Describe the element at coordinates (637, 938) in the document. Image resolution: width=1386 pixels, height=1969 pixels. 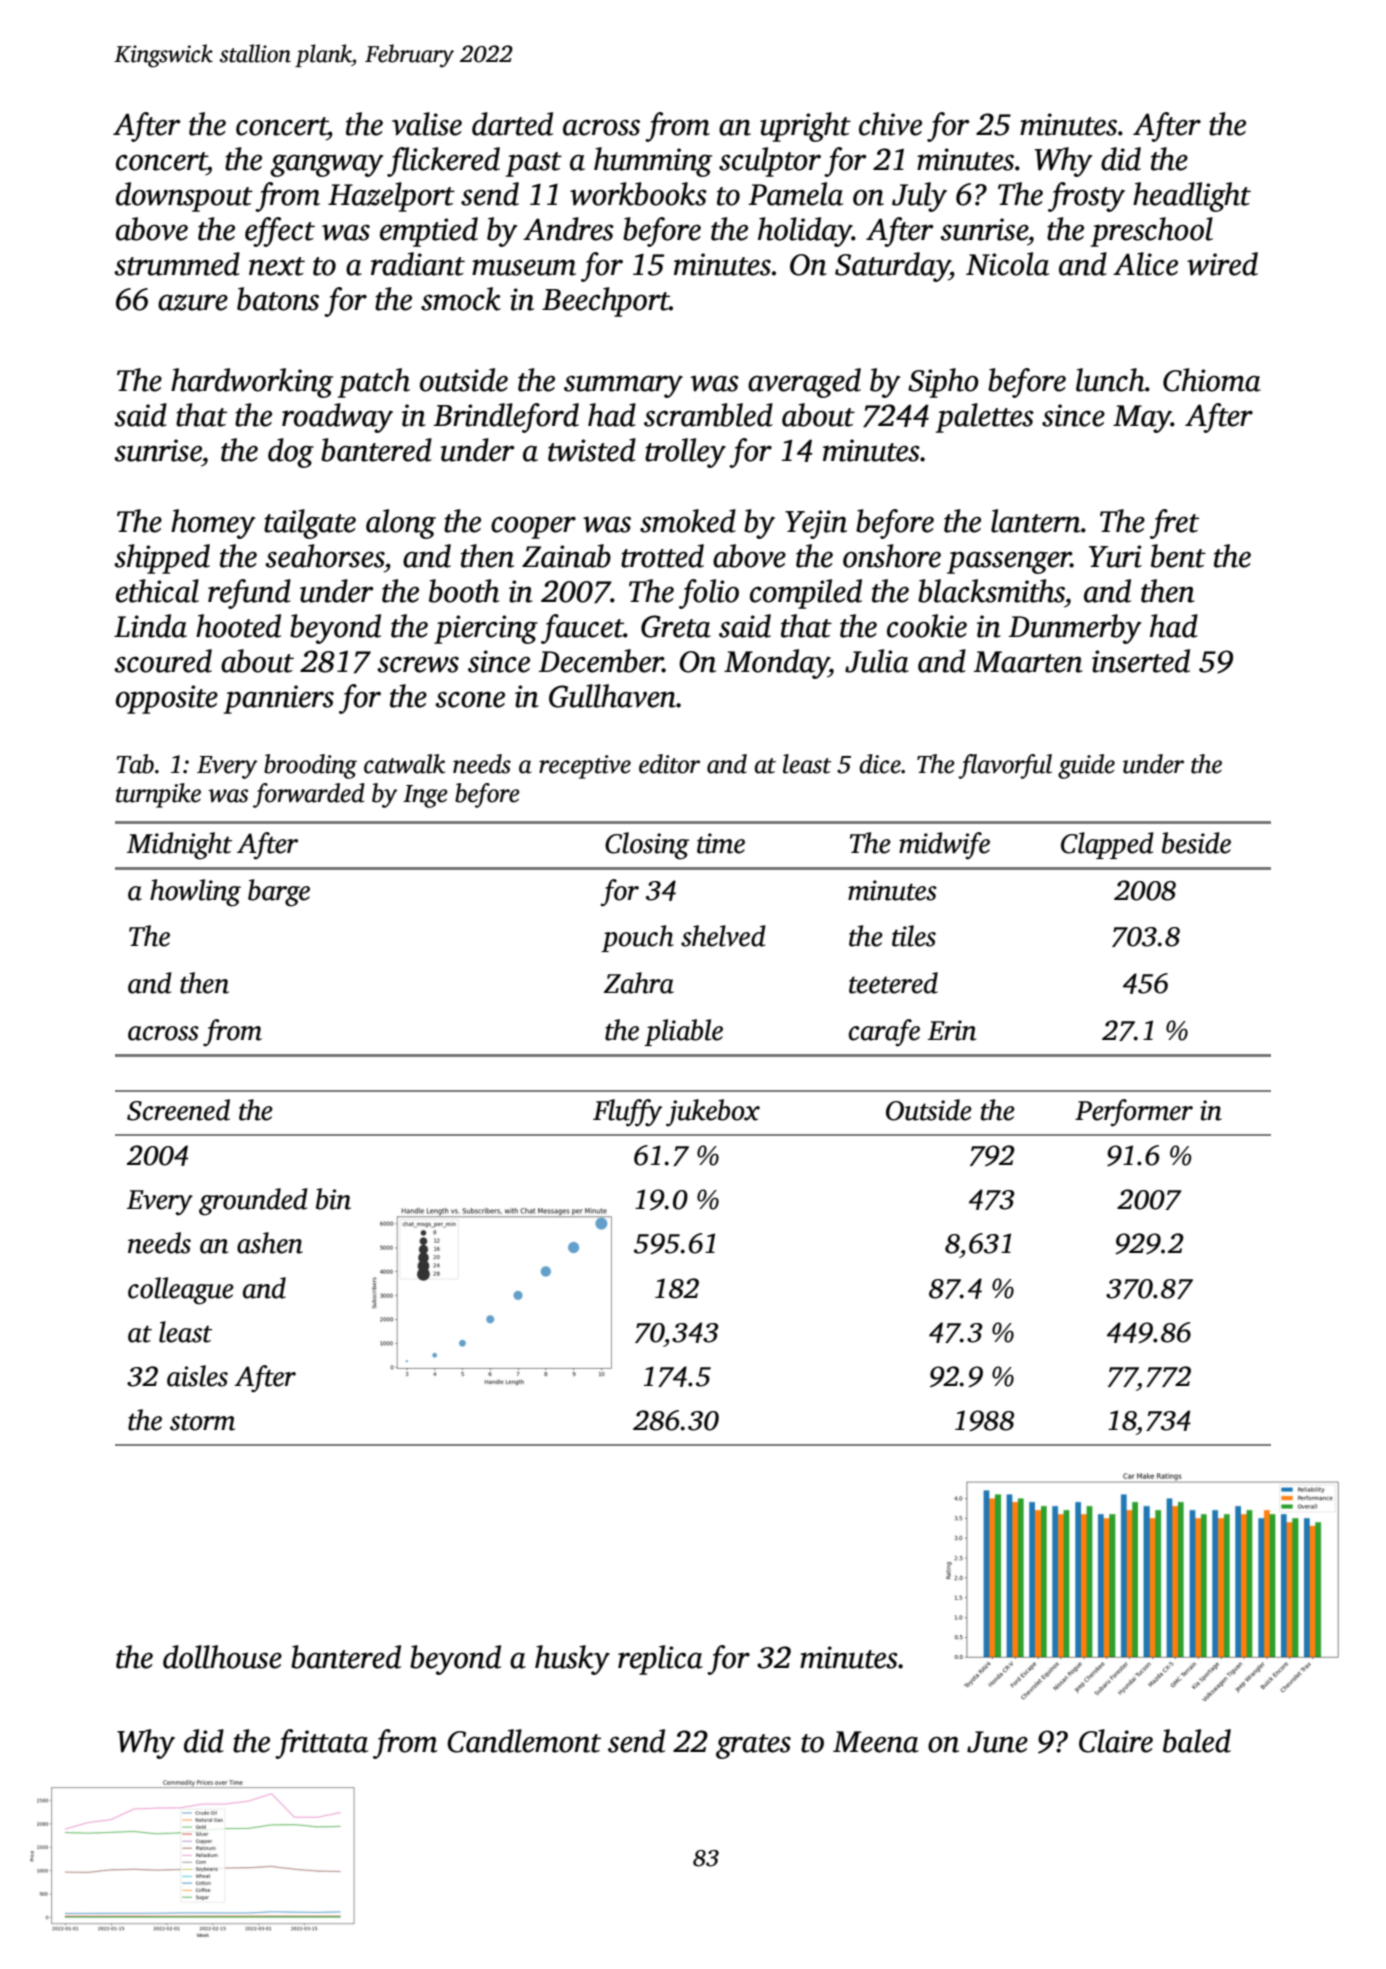
I see `pouch` at that location.
